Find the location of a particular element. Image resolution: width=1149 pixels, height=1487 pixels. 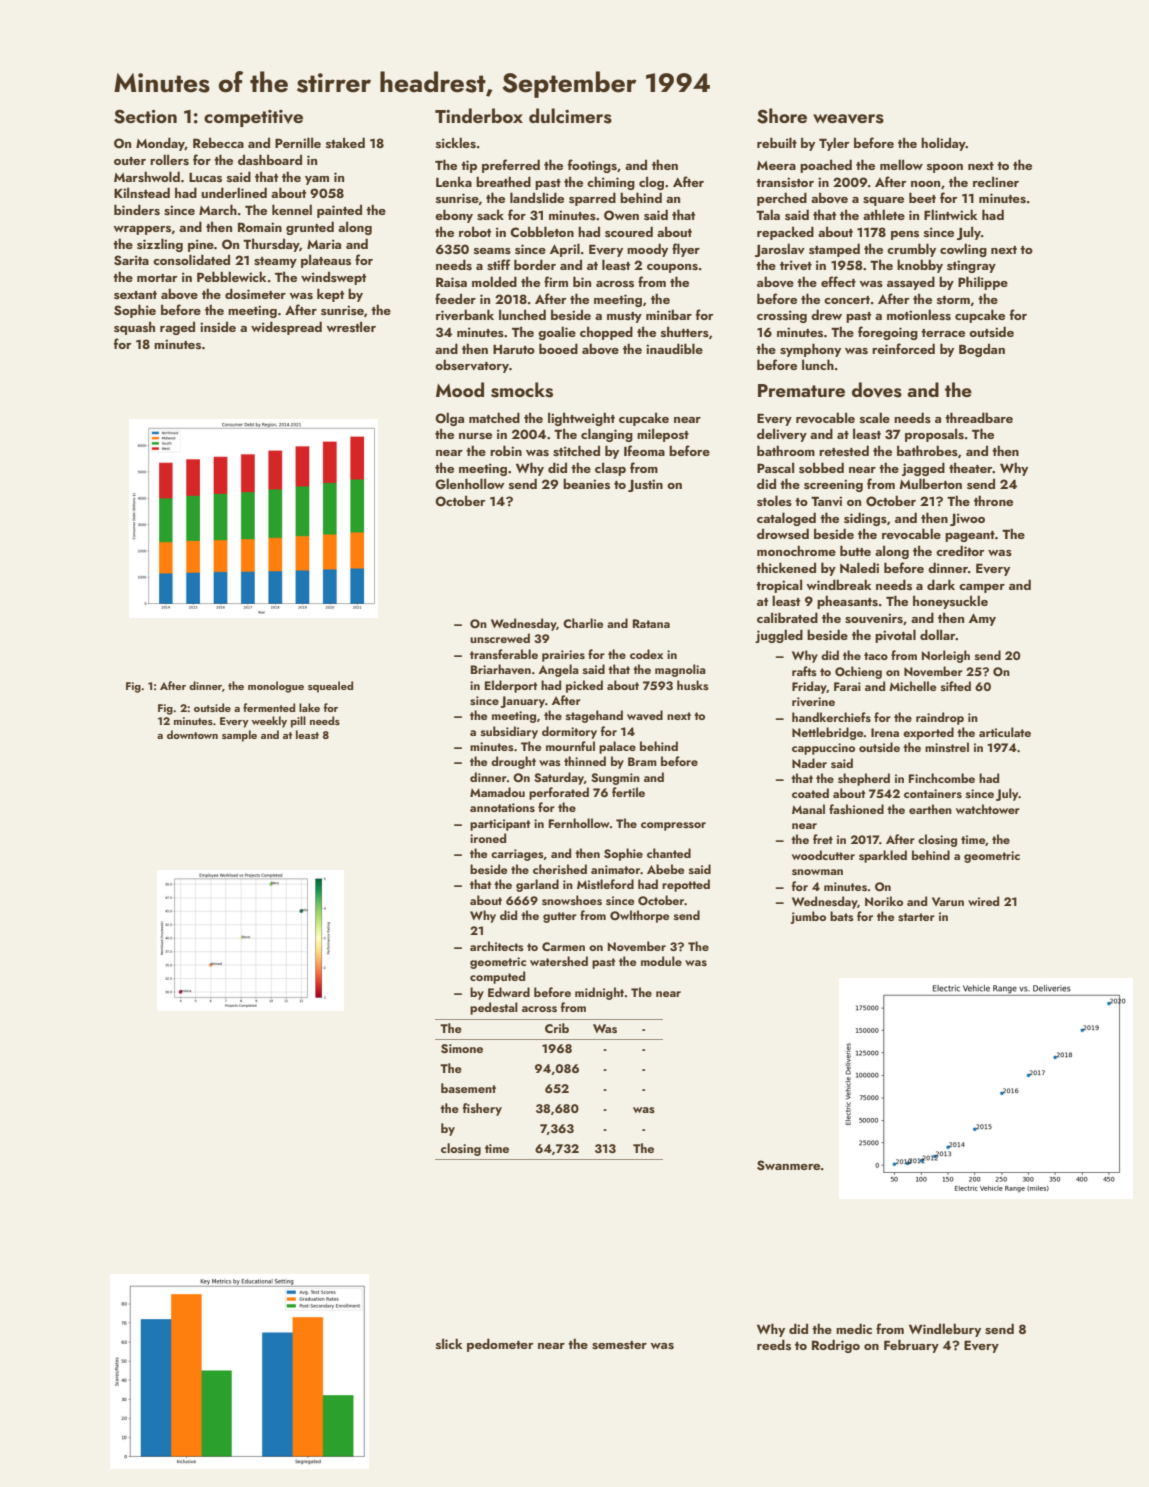

firm is located at coordinates (556, 281).
